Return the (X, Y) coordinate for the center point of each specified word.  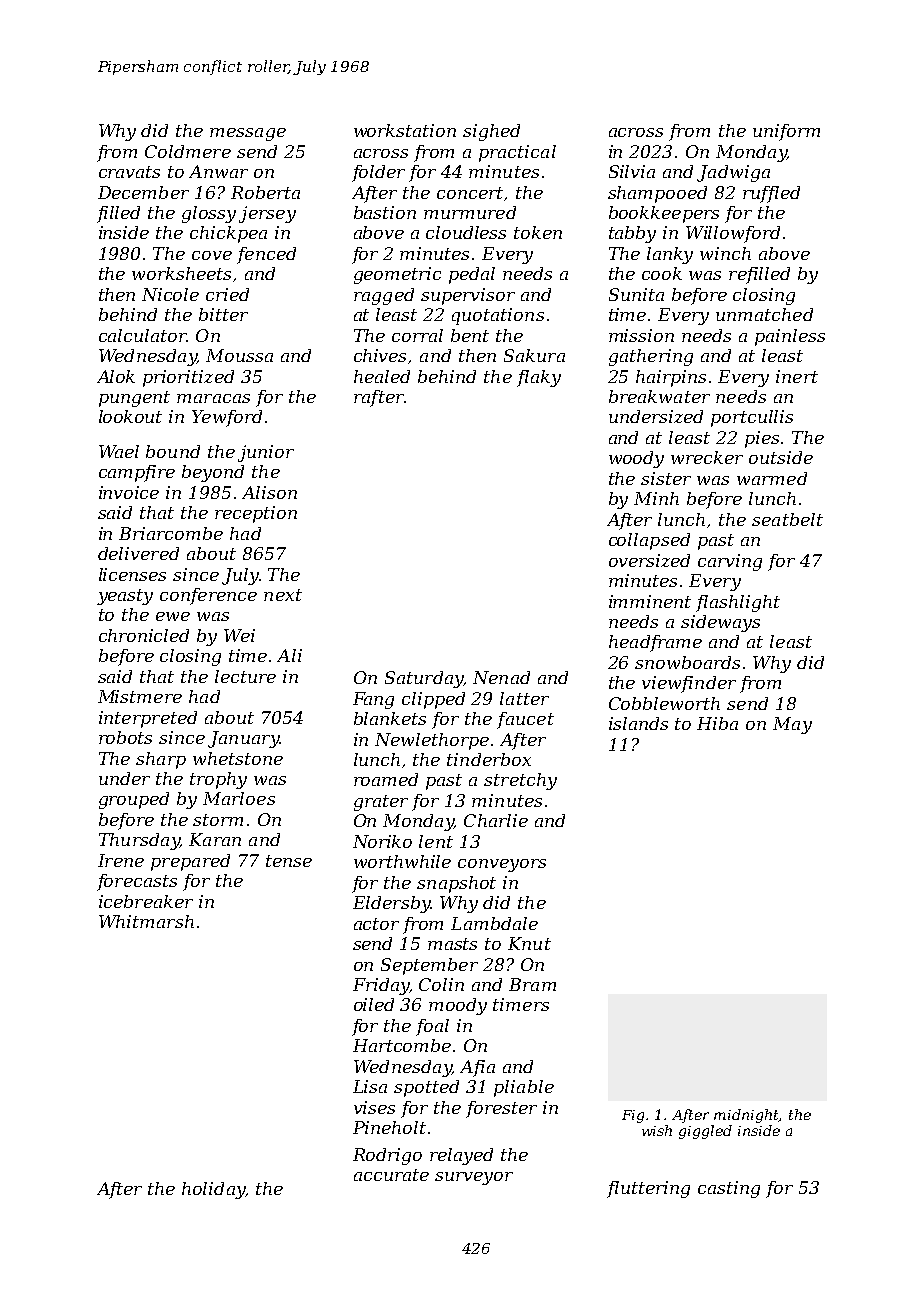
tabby (632, 234)
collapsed (649, 541)
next (283, 595)
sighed (491, 132)
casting (729, 1189)
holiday (213, 1190)
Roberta (265, 192)
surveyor (474, 1178)
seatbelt (787, 519)
